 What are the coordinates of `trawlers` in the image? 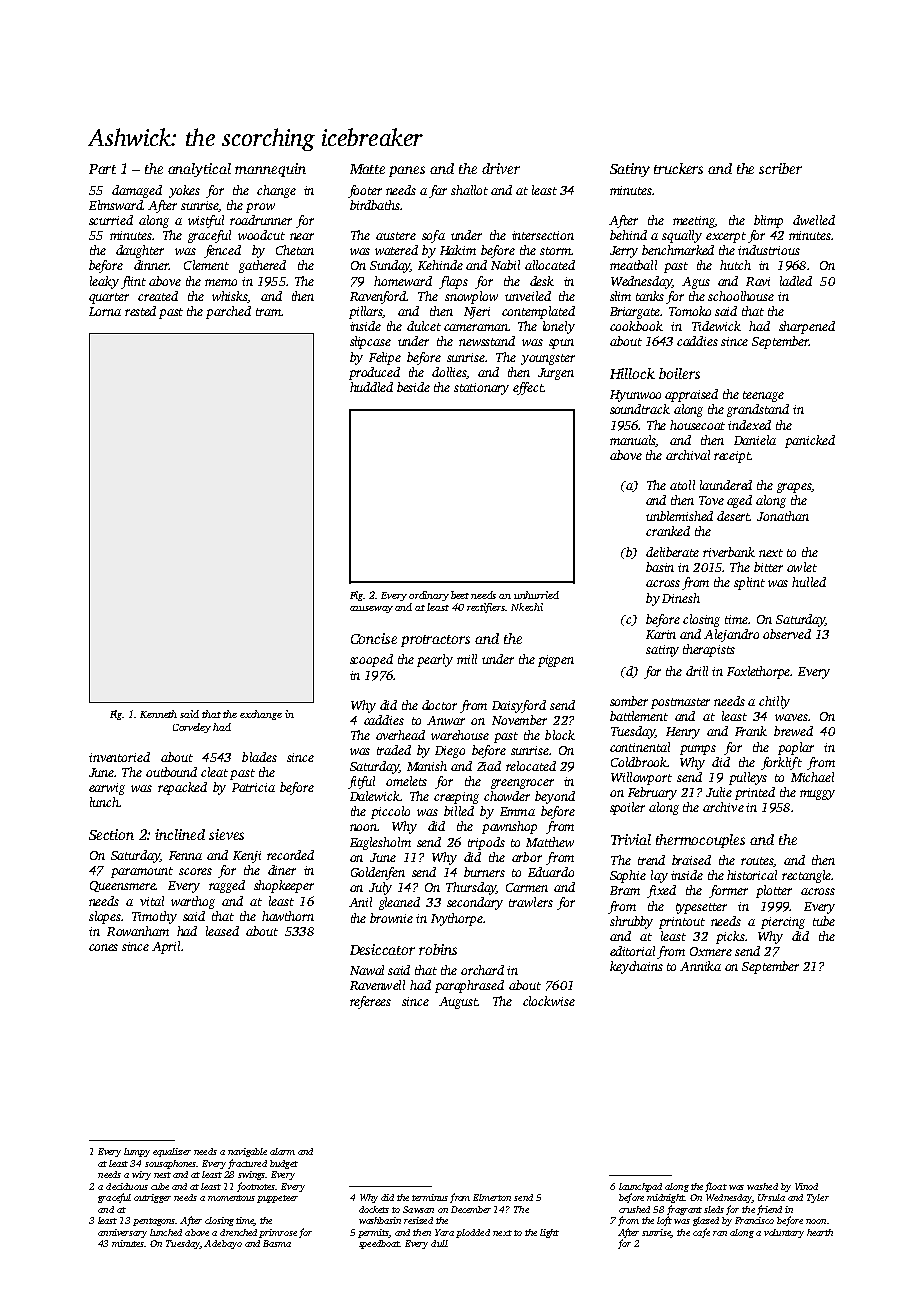 It's located at (531, 902).
